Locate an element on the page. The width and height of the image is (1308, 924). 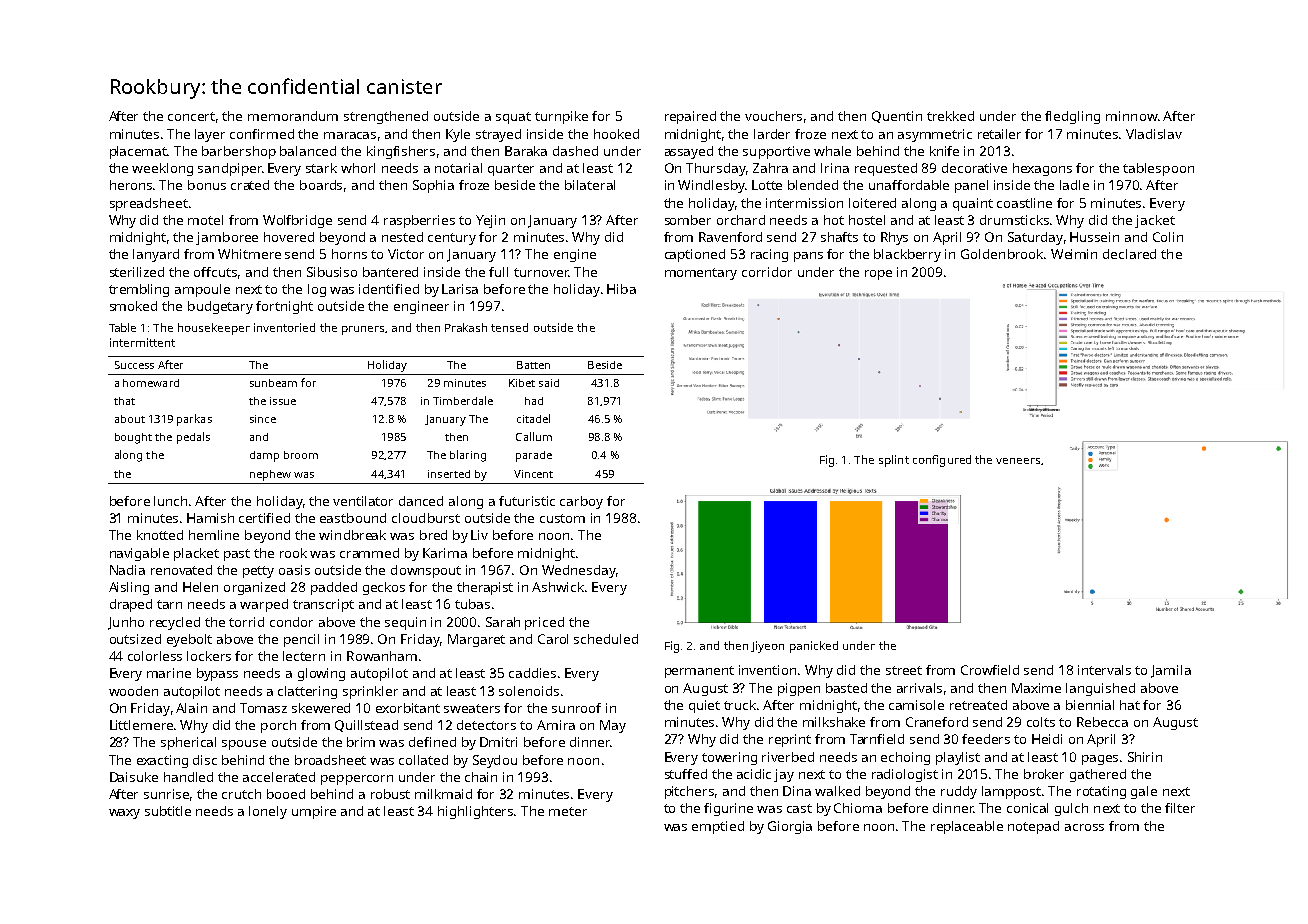
intervals is located at coordinates (1104, 670).
